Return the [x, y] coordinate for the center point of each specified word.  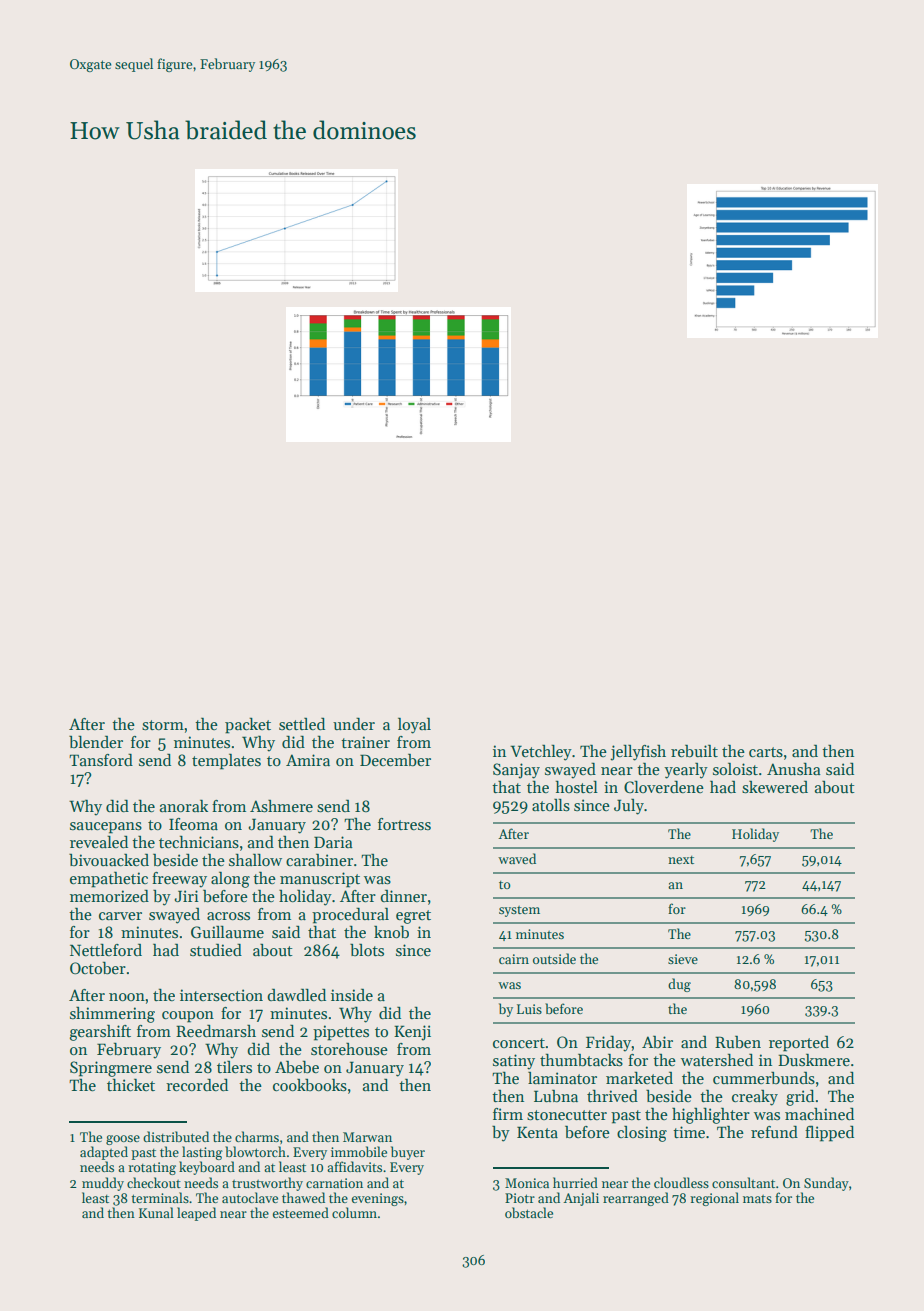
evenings [378, 1199]
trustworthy [267, 1184]
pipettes [341, 1033]
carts [766, 752]
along [230, 879]
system [519, 911]
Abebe [297, 1067]
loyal [414, 725]
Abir [657, 1042]
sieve [683, 959]
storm [163, 725]
